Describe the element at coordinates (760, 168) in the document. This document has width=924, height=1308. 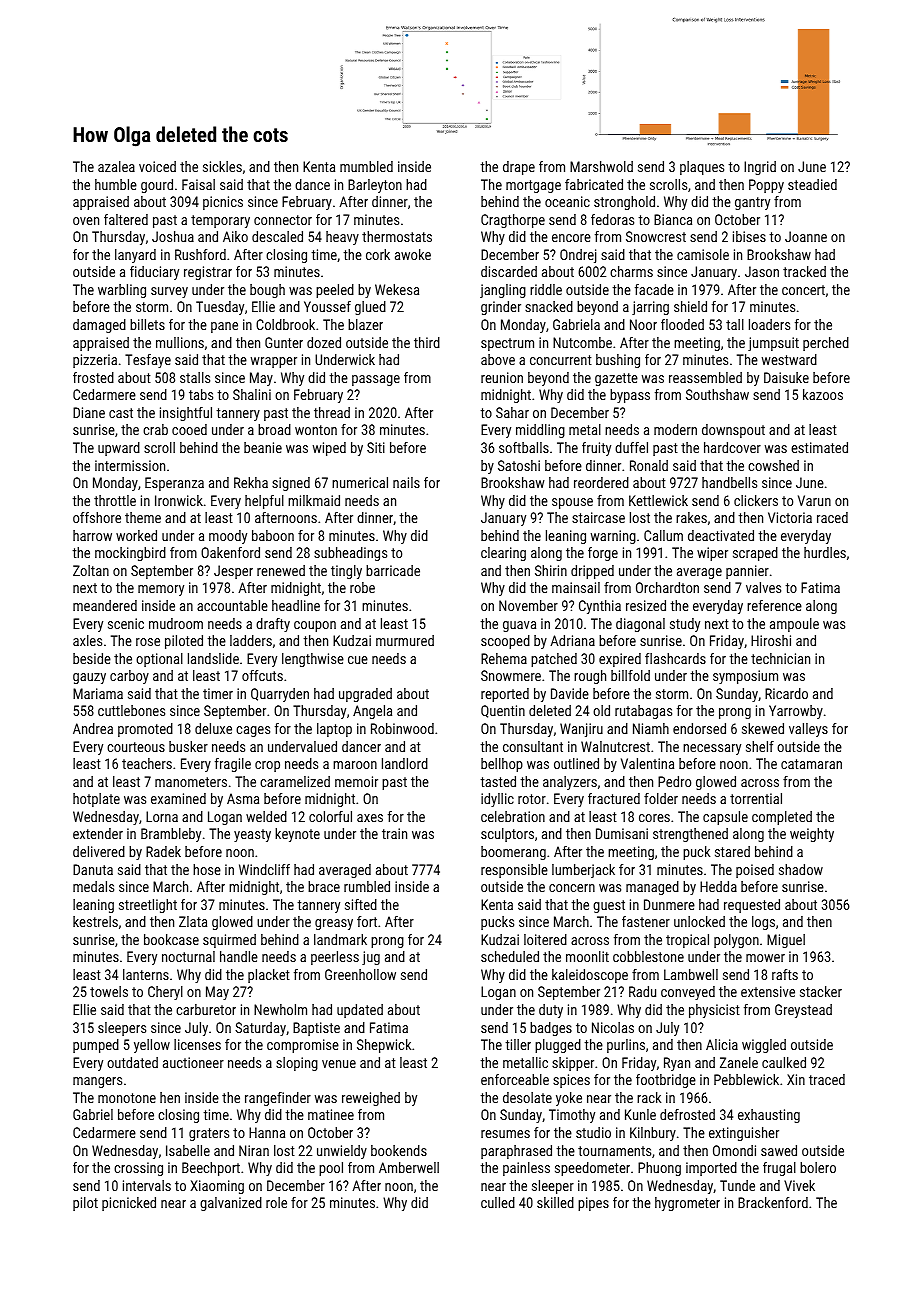
I see `Ingrid` at that location.
